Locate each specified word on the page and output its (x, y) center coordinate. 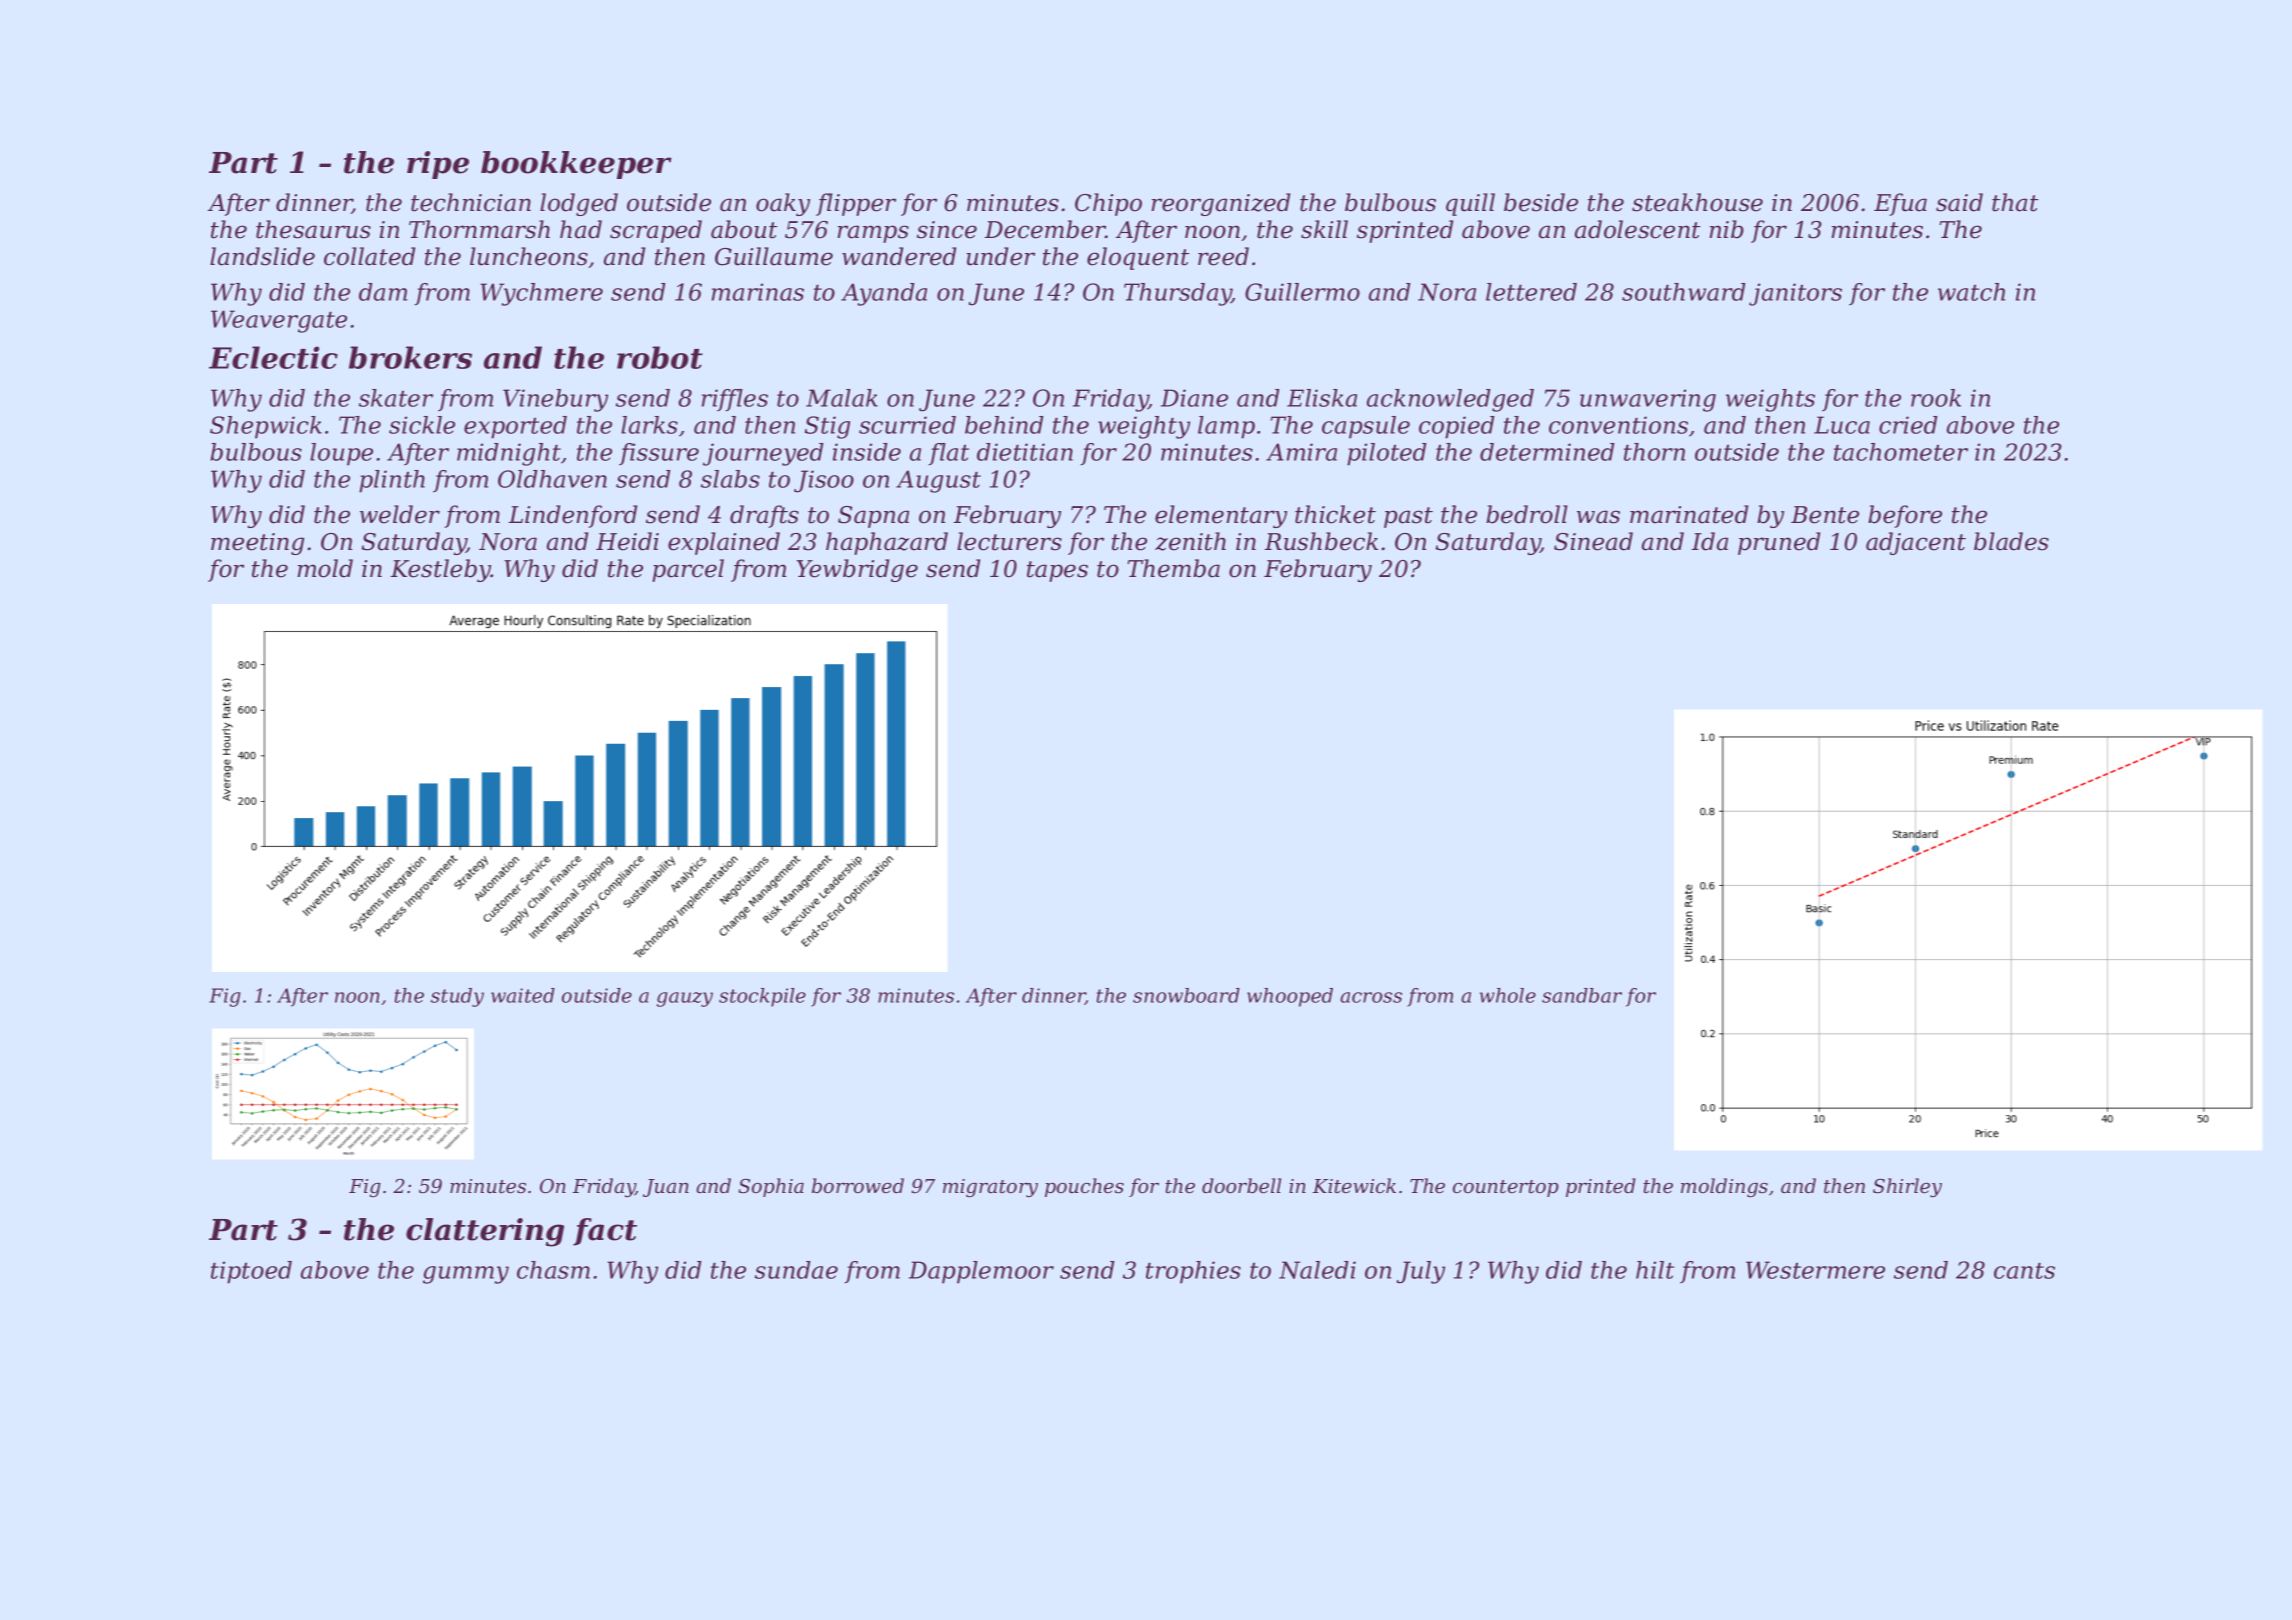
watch (1971, 292)
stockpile (762, 997)
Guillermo (1302, 292)
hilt (1655, 1270)
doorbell (1241, 1186)
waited (523, 995)
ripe (438, 165)
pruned (1779, 543)
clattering (485, 1232)
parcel (688, 570)
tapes (1057, 571)
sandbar (1582, 995)
